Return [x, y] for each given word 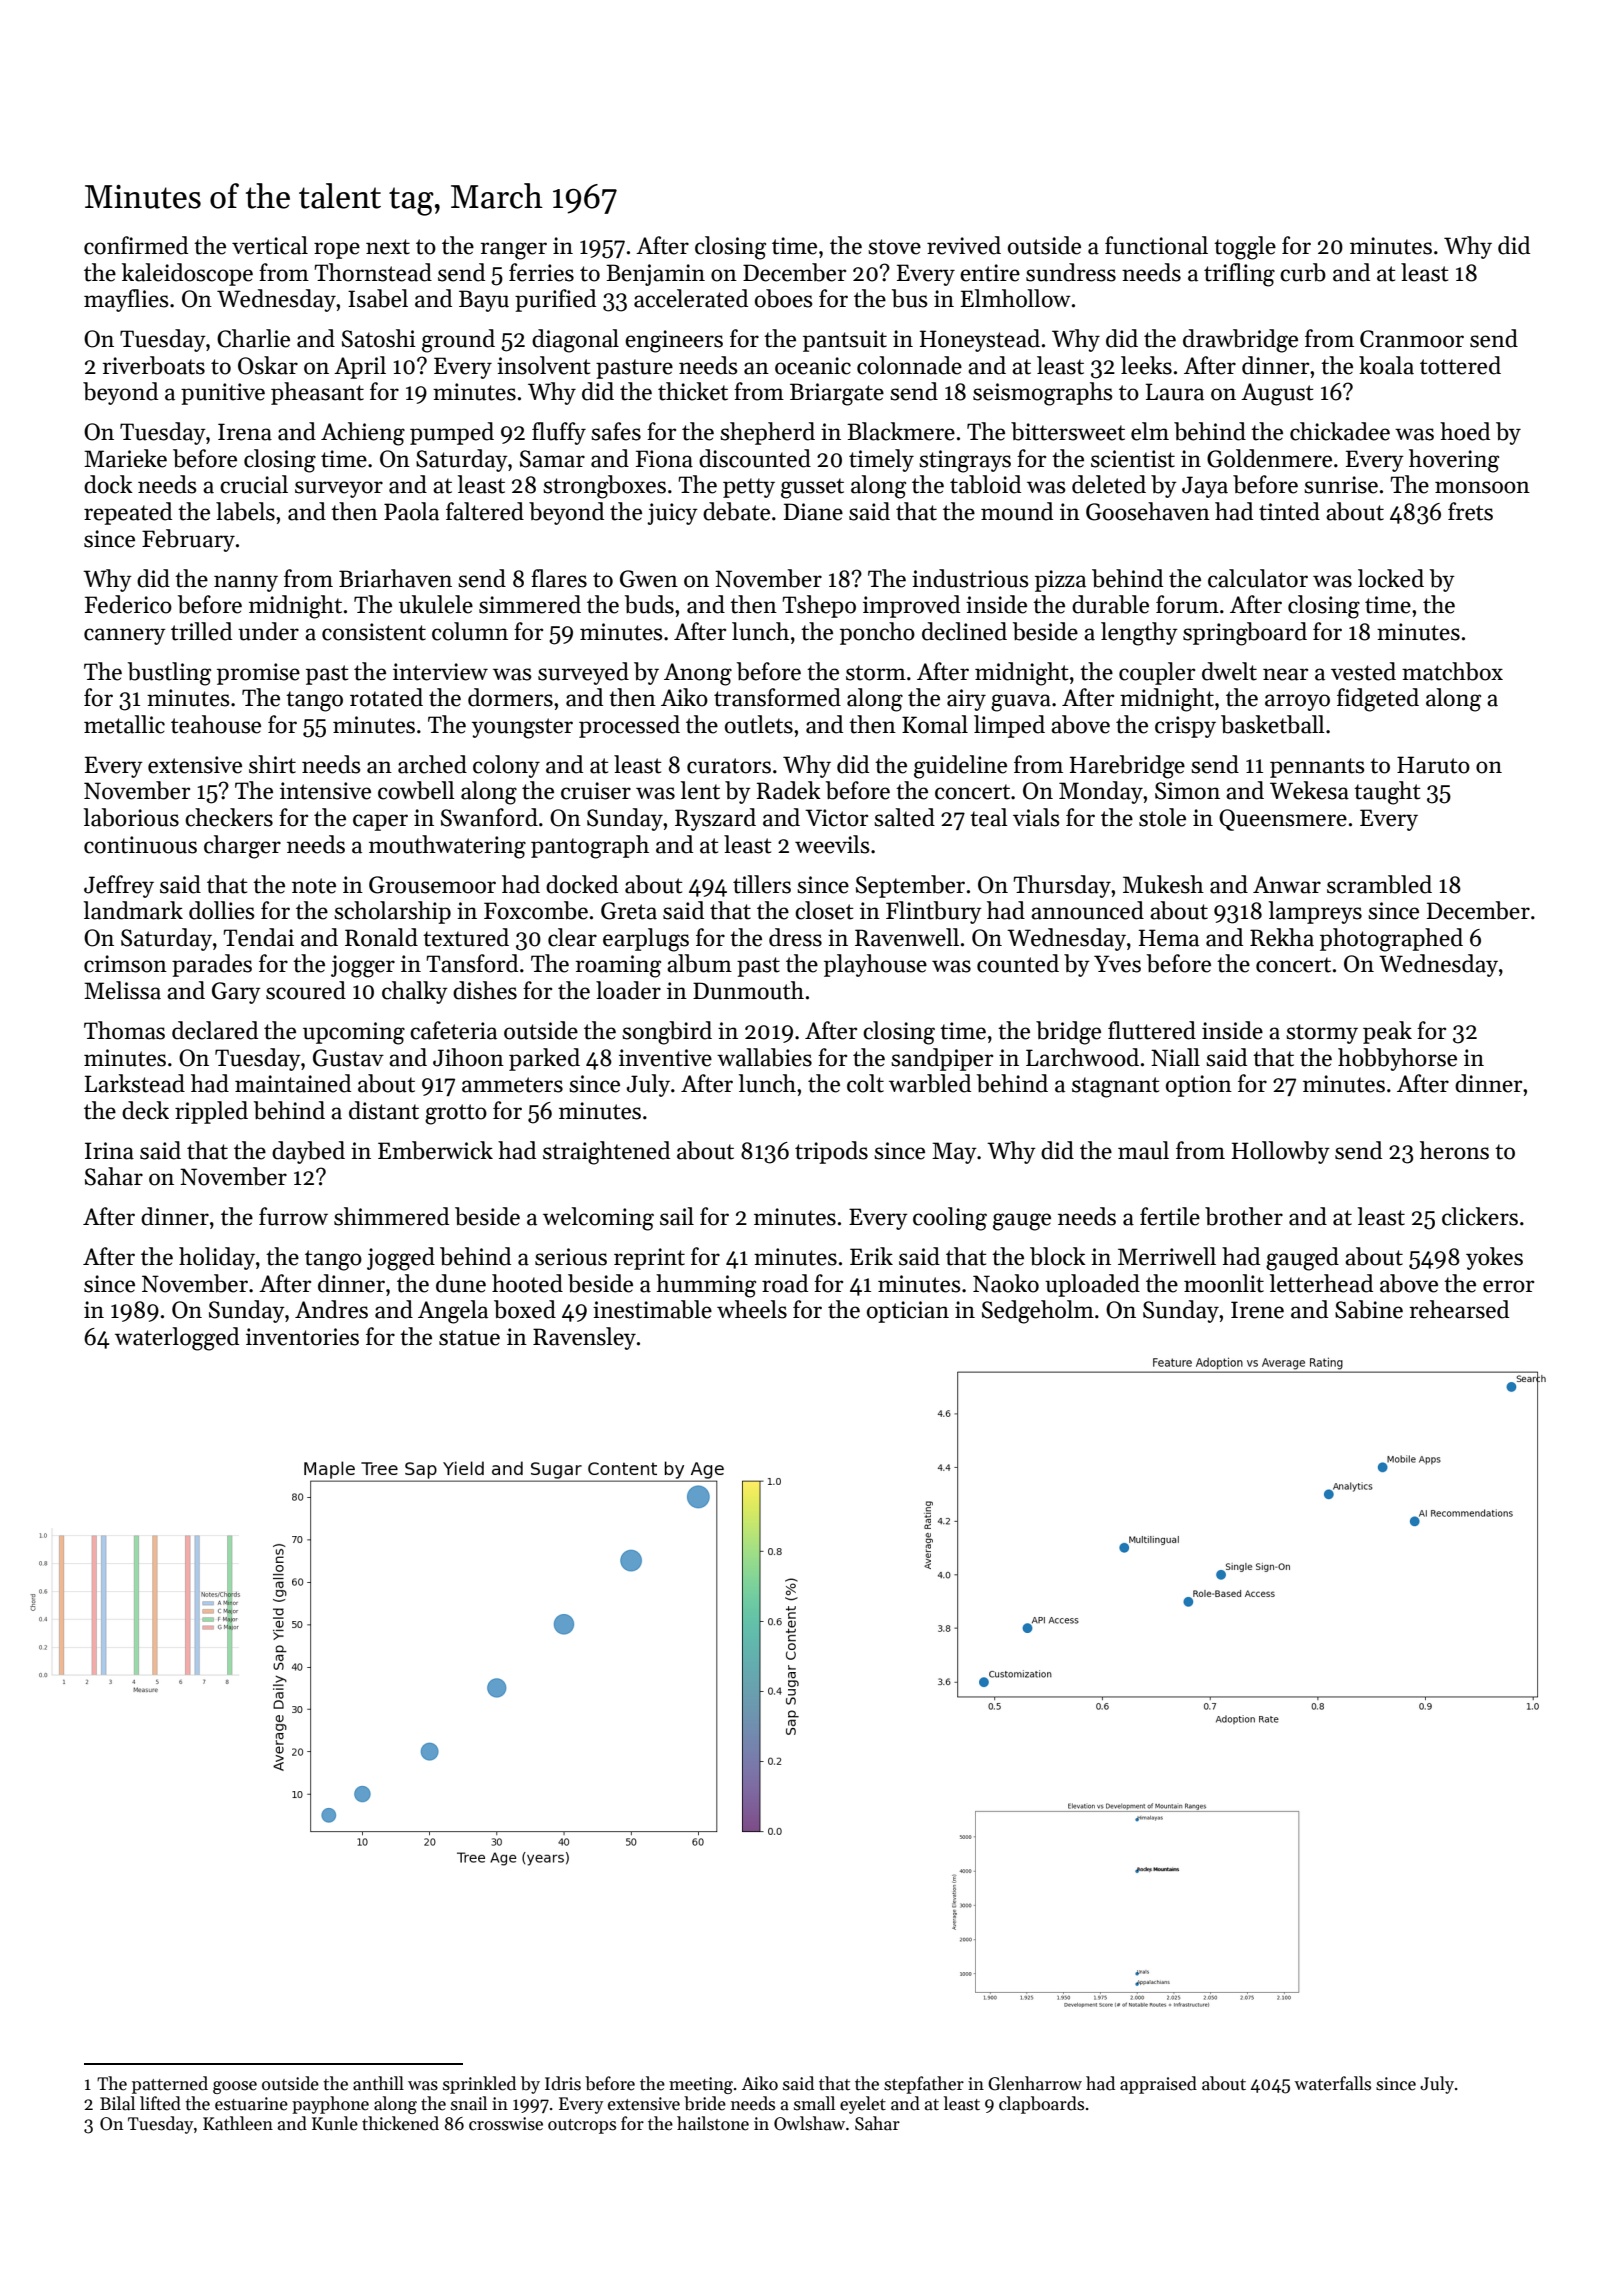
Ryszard [715, 819]
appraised [1158, 2085]
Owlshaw [809, 2123]
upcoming [354, 1033]
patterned [170, 2085]
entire [990, 273]
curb [1303, 272]
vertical [270, 245]
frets [1470, 511]
